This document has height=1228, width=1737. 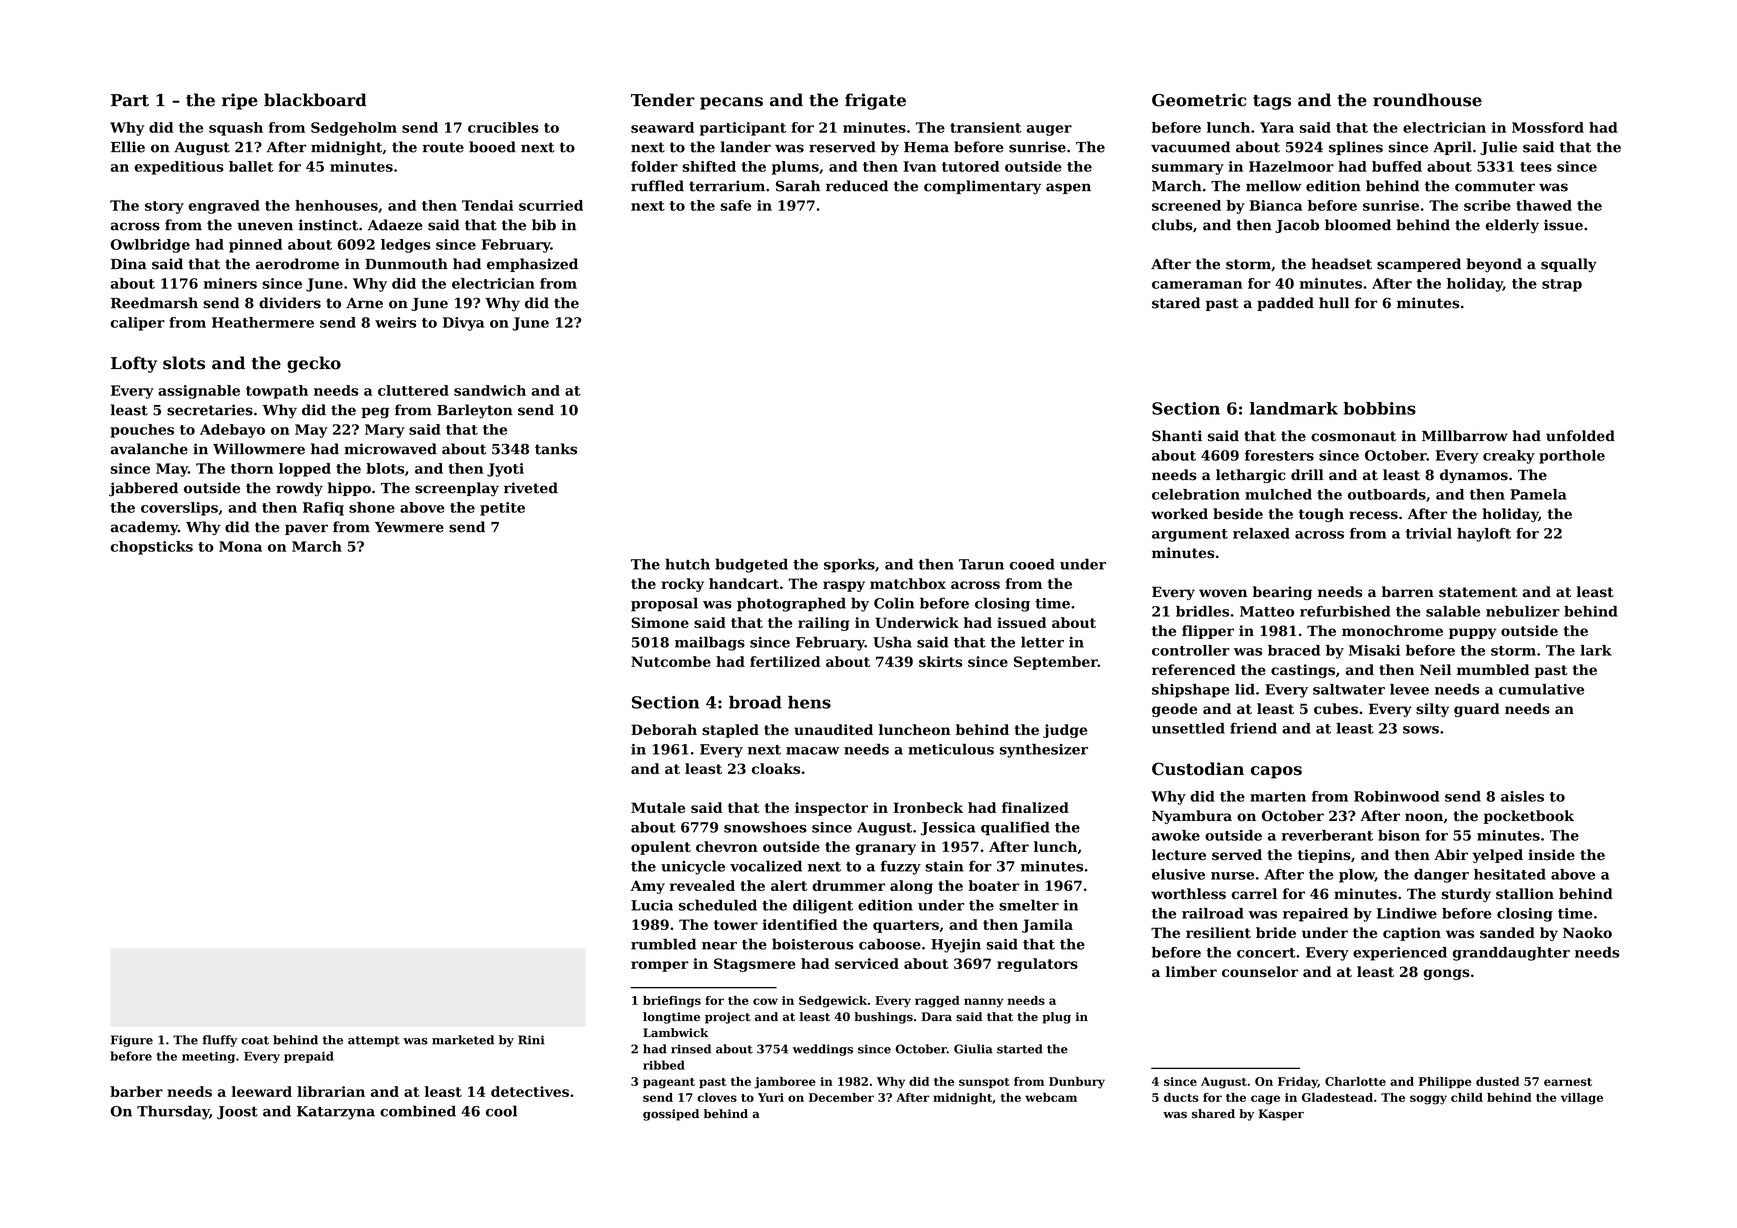 I want to click on roundhouse, so click(x=1427, y=100).
